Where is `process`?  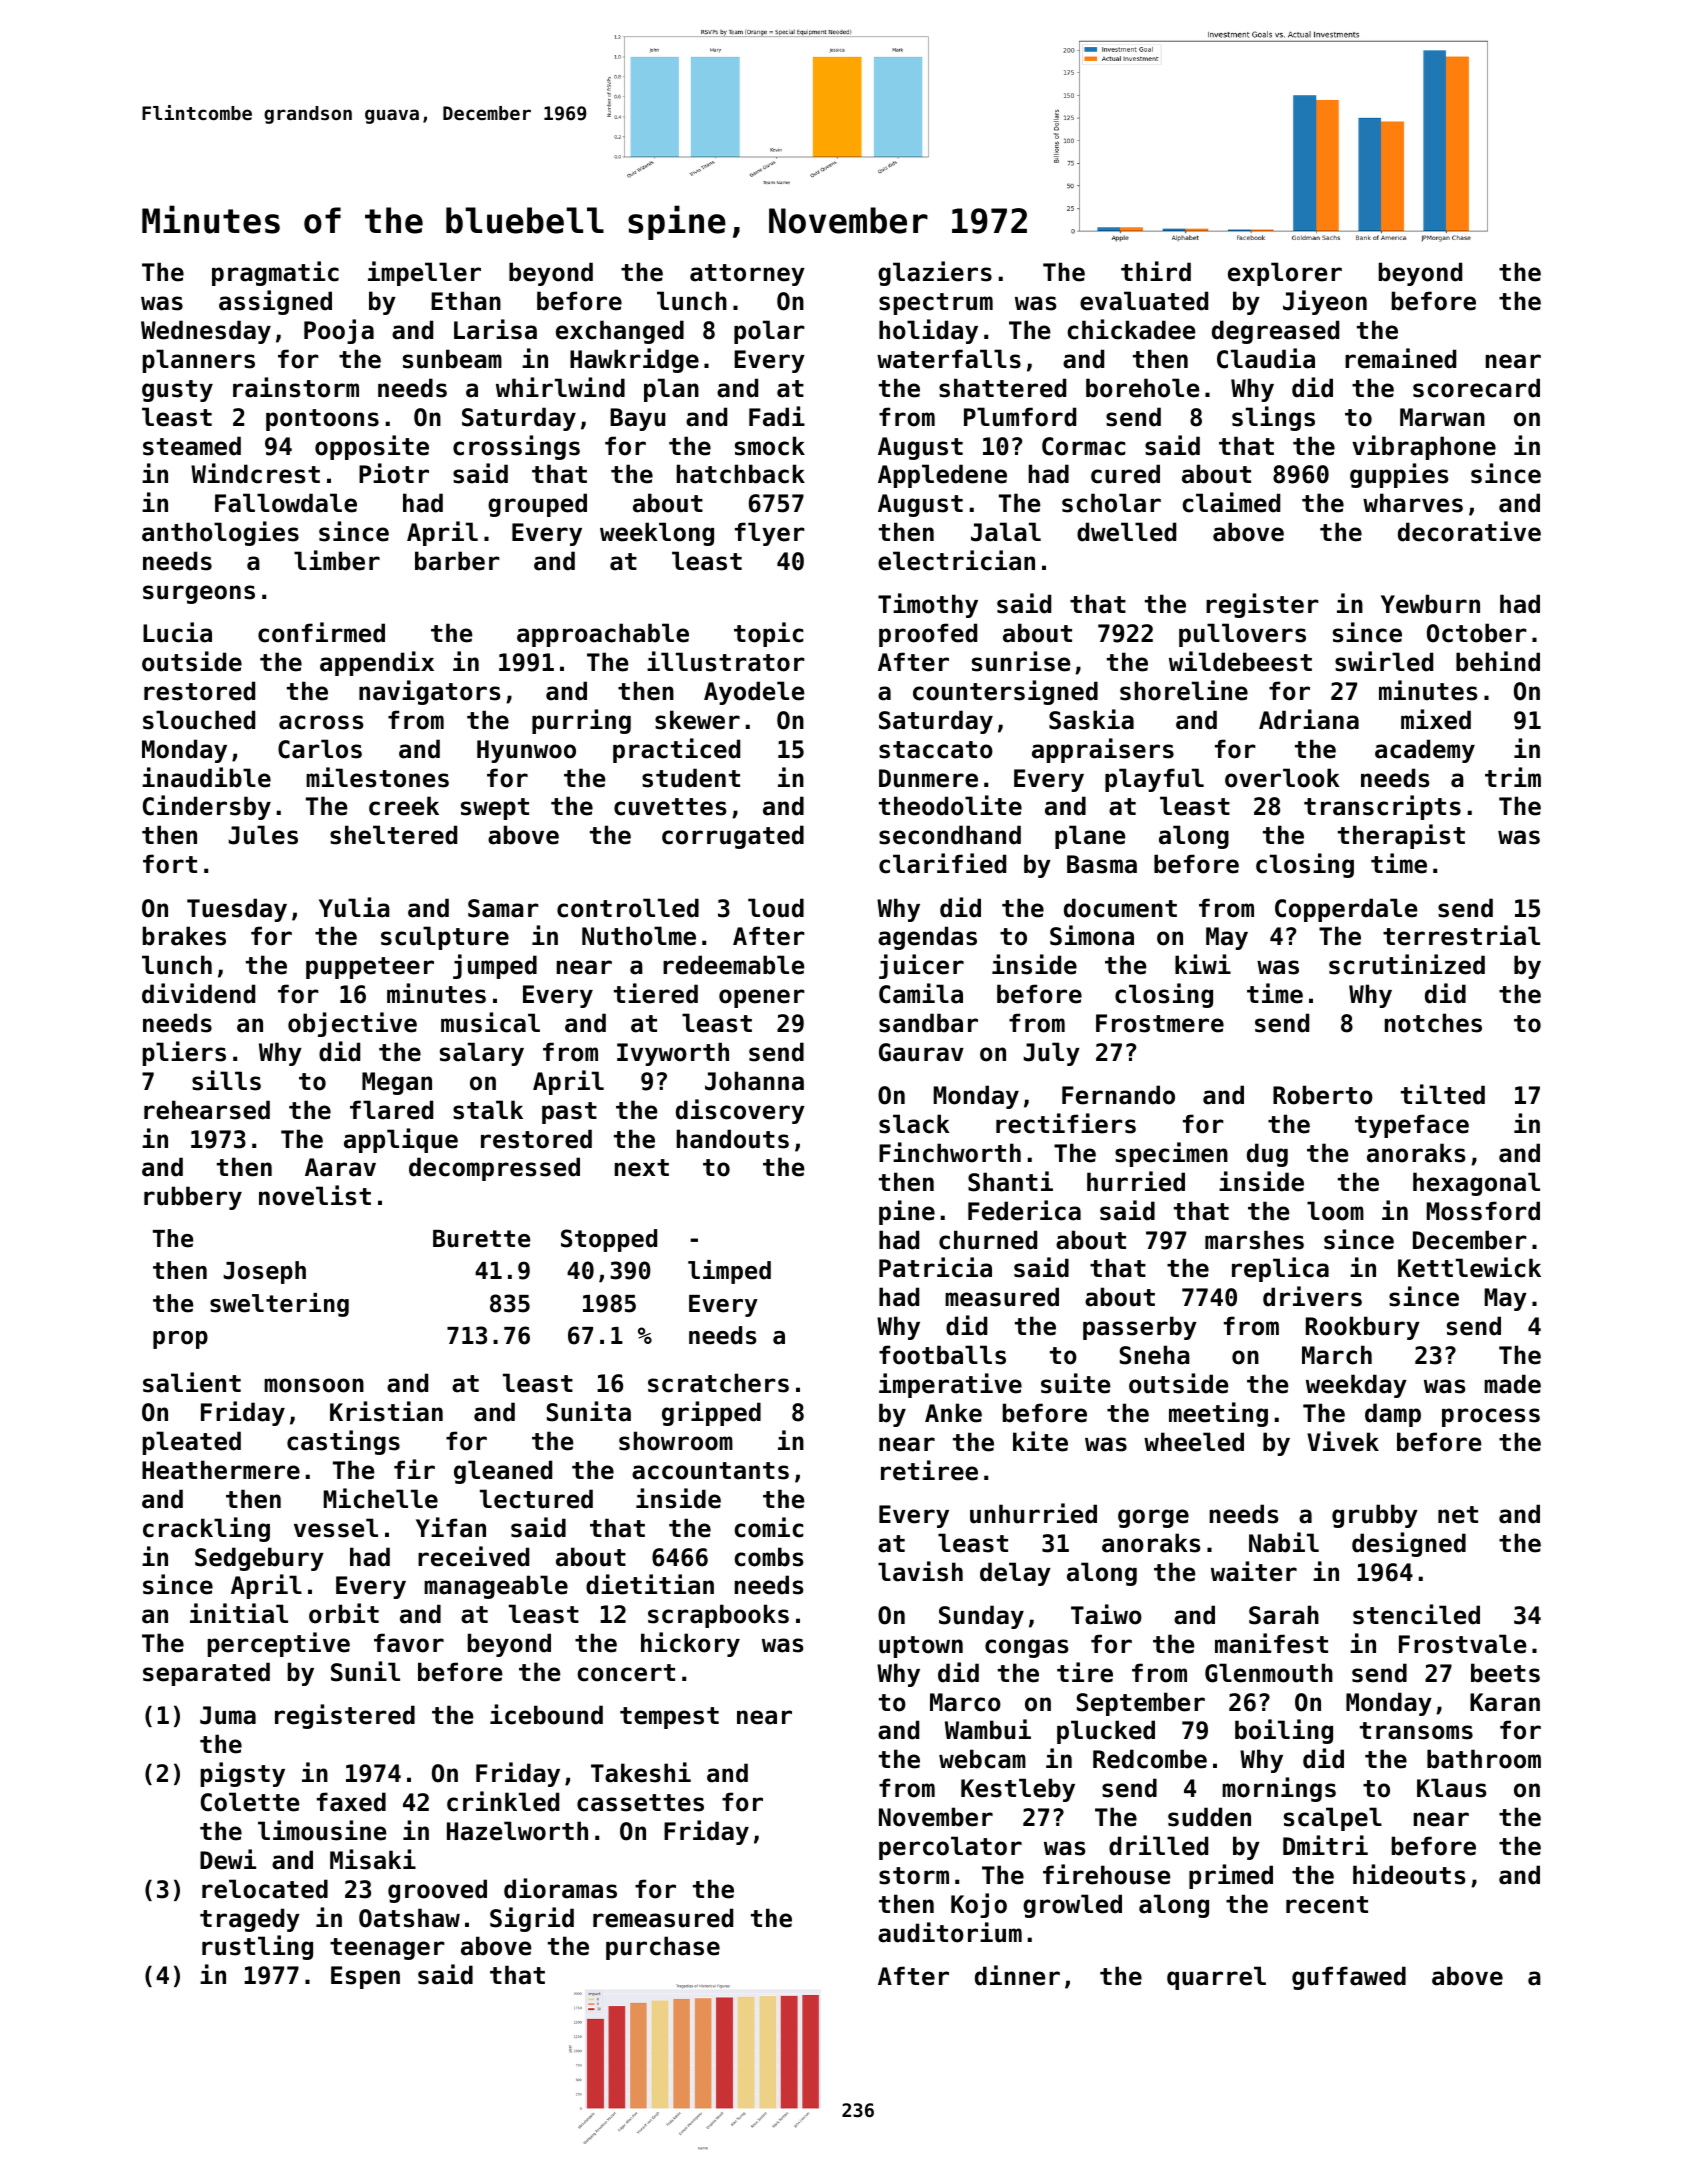
process is located at coordinates (1491, 1417).
